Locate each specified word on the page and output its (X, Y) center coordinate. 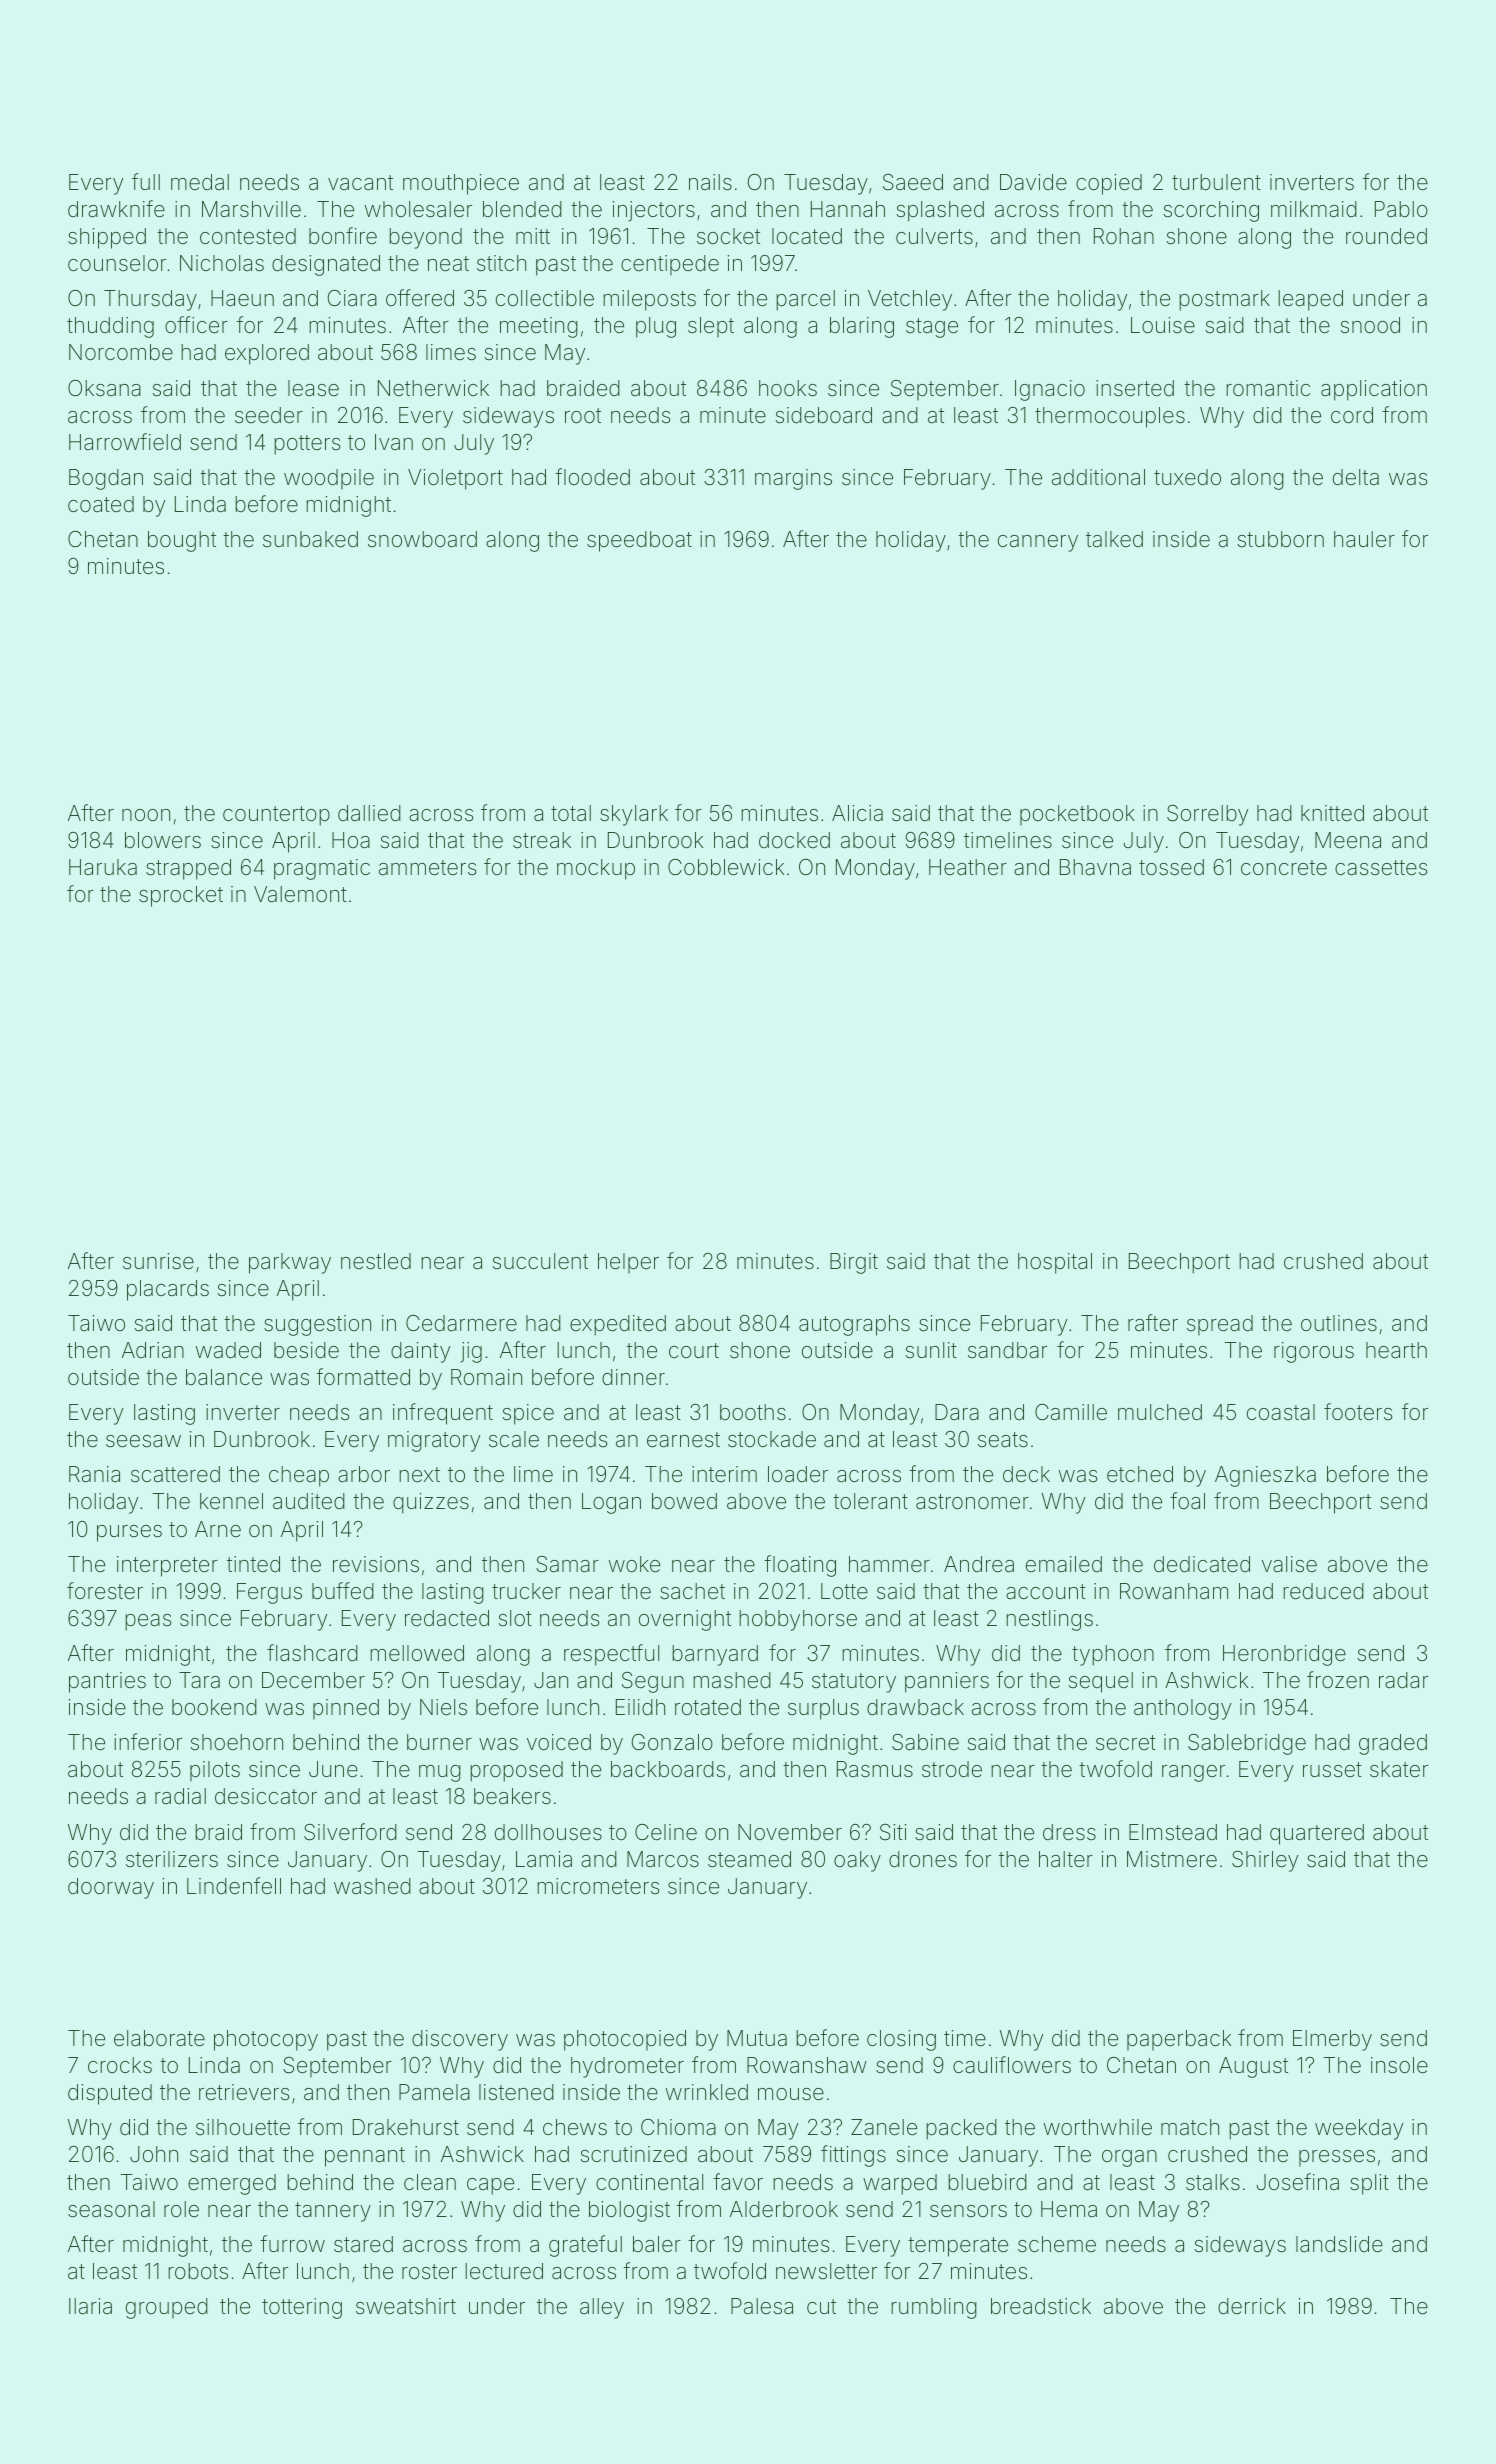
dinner (633, 1377)
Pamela (434, 2092)
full (146, 181)
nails (710, 182)
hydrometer (627, 2067)
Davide (1033, 182)
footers (1358, 1412)
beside (306, 1350)
